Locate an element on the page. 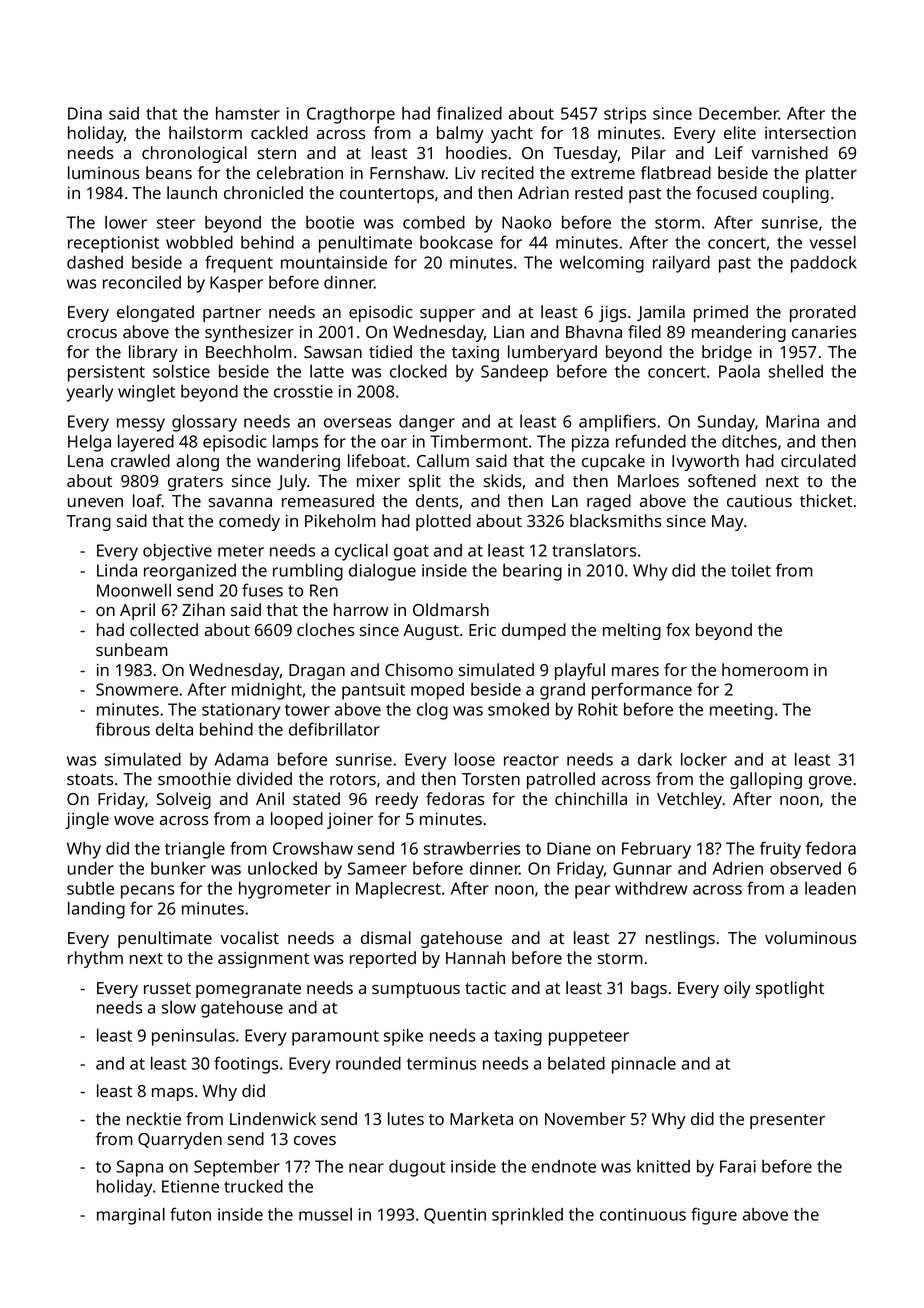 This document has width=924, height=1308. Diane is located at coordinates (569, 848).
